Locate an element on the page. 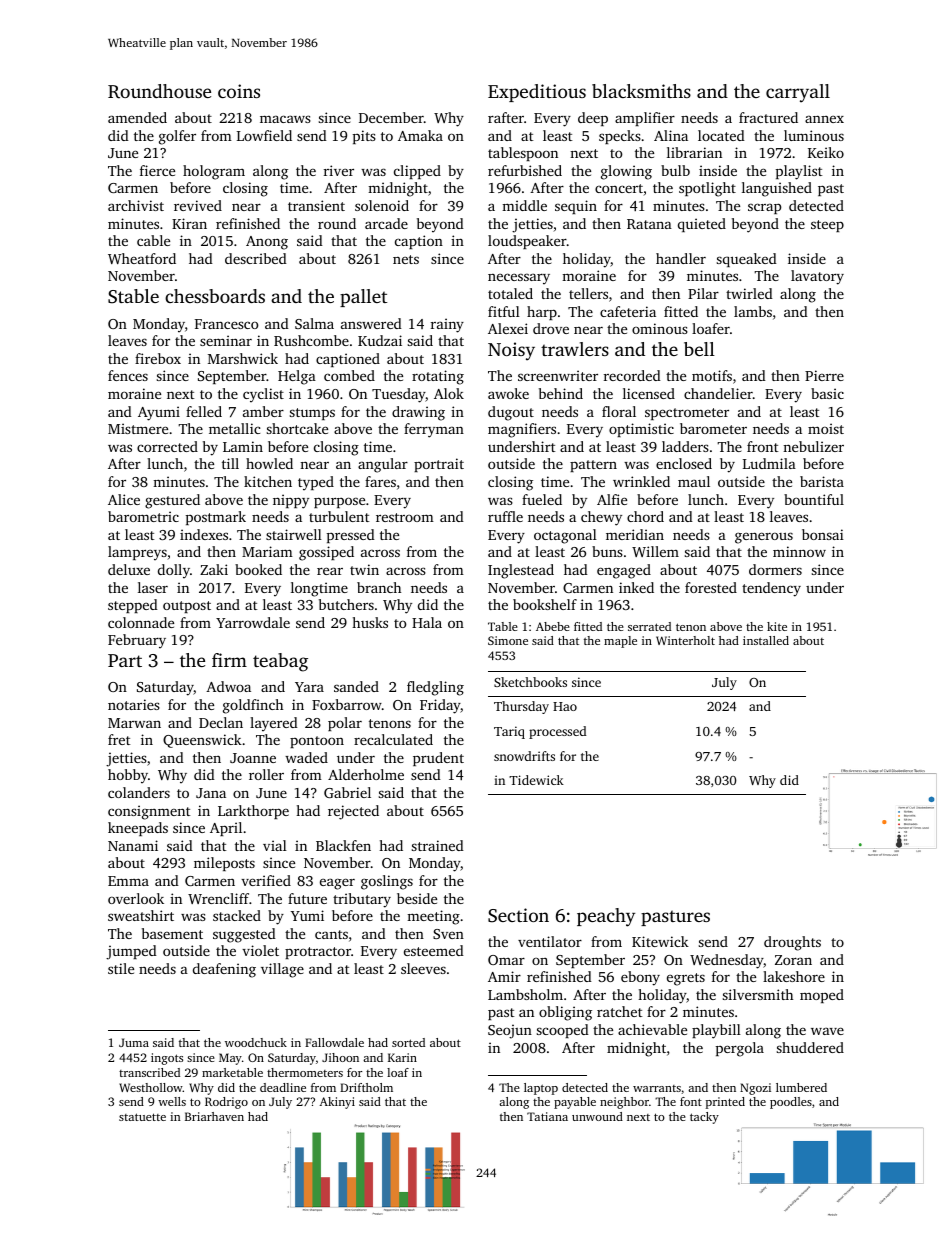 The width and height of the page is (952, 1233). luminous is located at coordinates (814, 135).
